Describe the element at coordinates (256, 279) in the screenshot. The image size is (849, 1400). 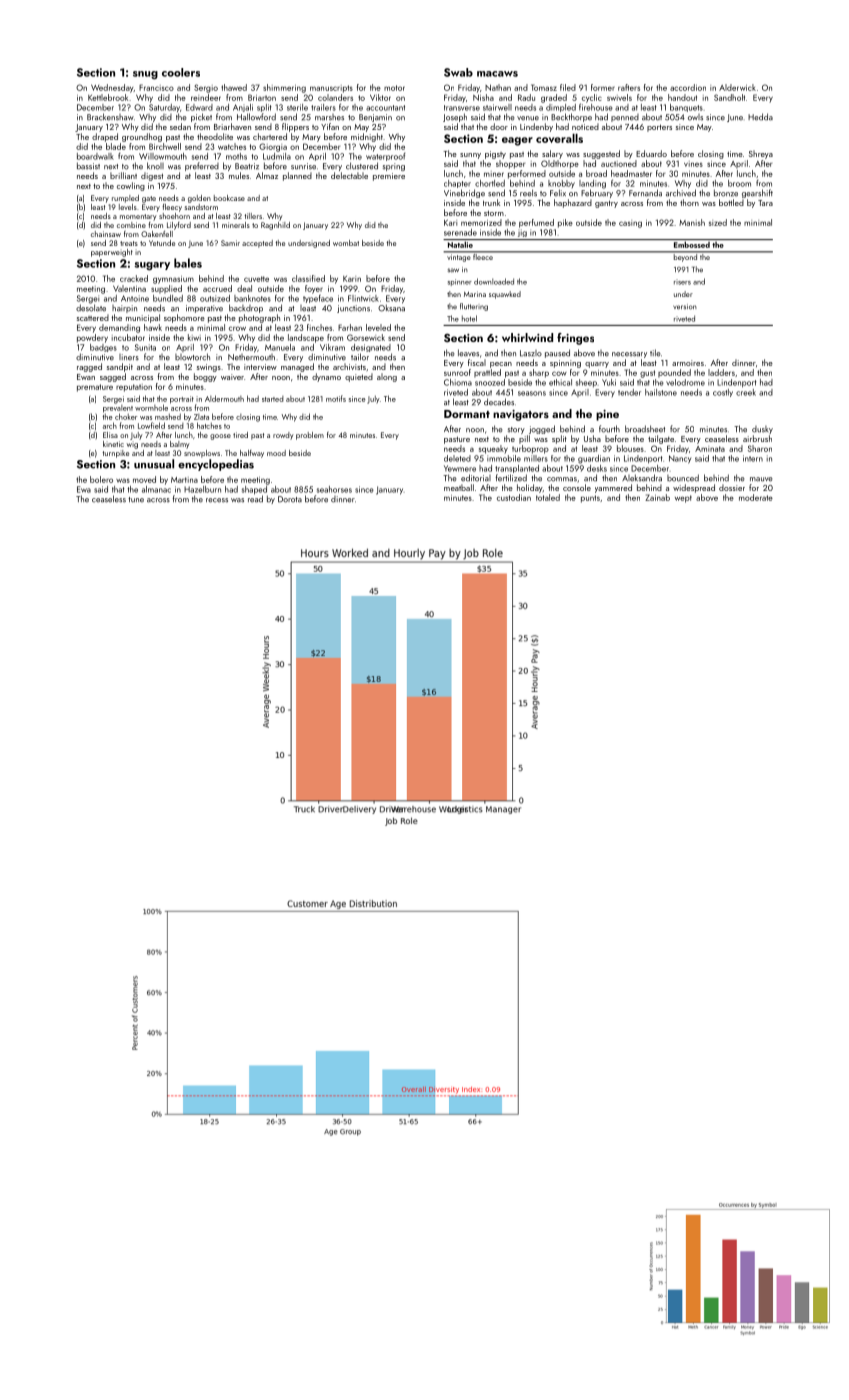
I see `cuvette` at that location.
